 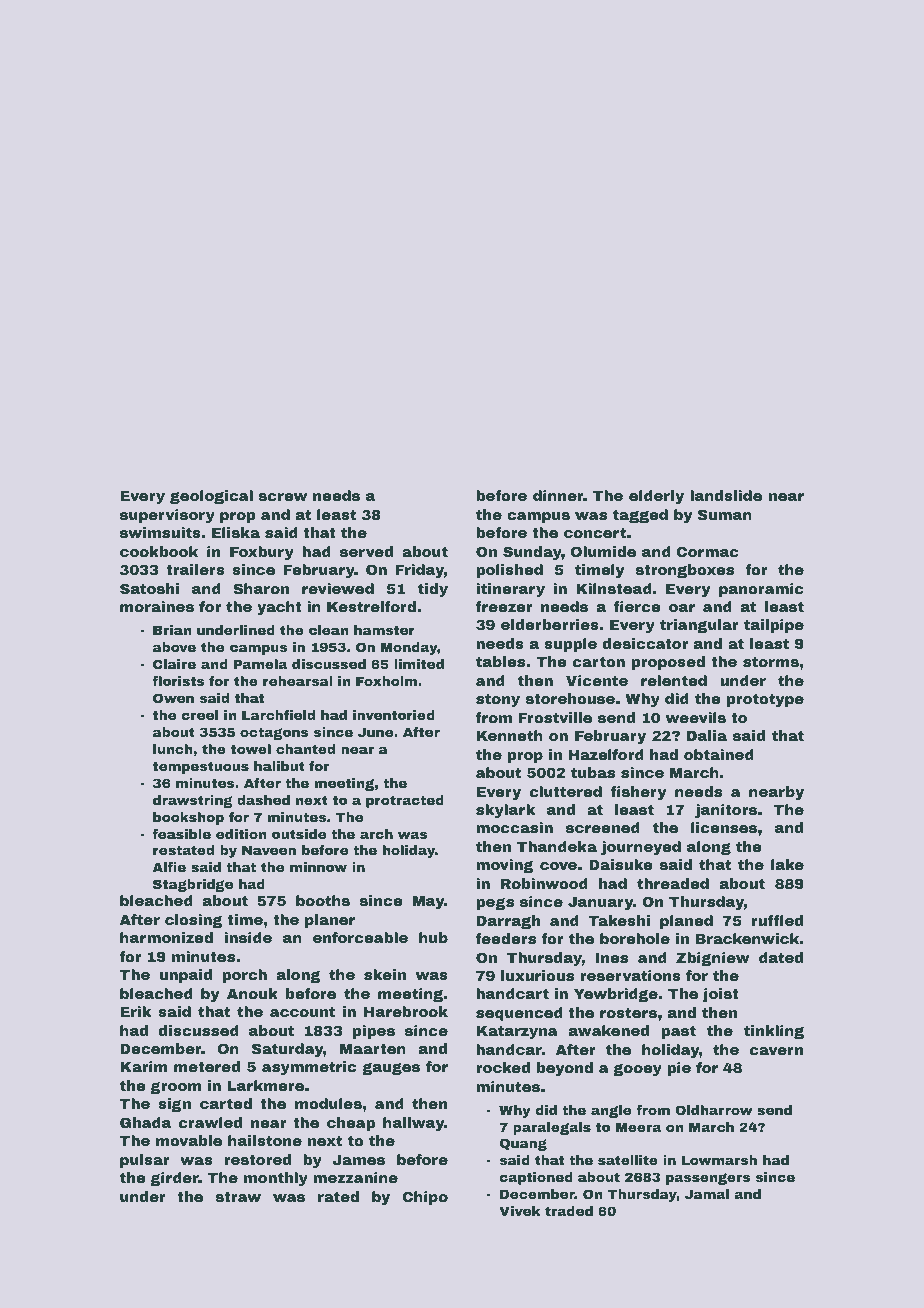 I want to click on screw, so click(x=283, y=497).
